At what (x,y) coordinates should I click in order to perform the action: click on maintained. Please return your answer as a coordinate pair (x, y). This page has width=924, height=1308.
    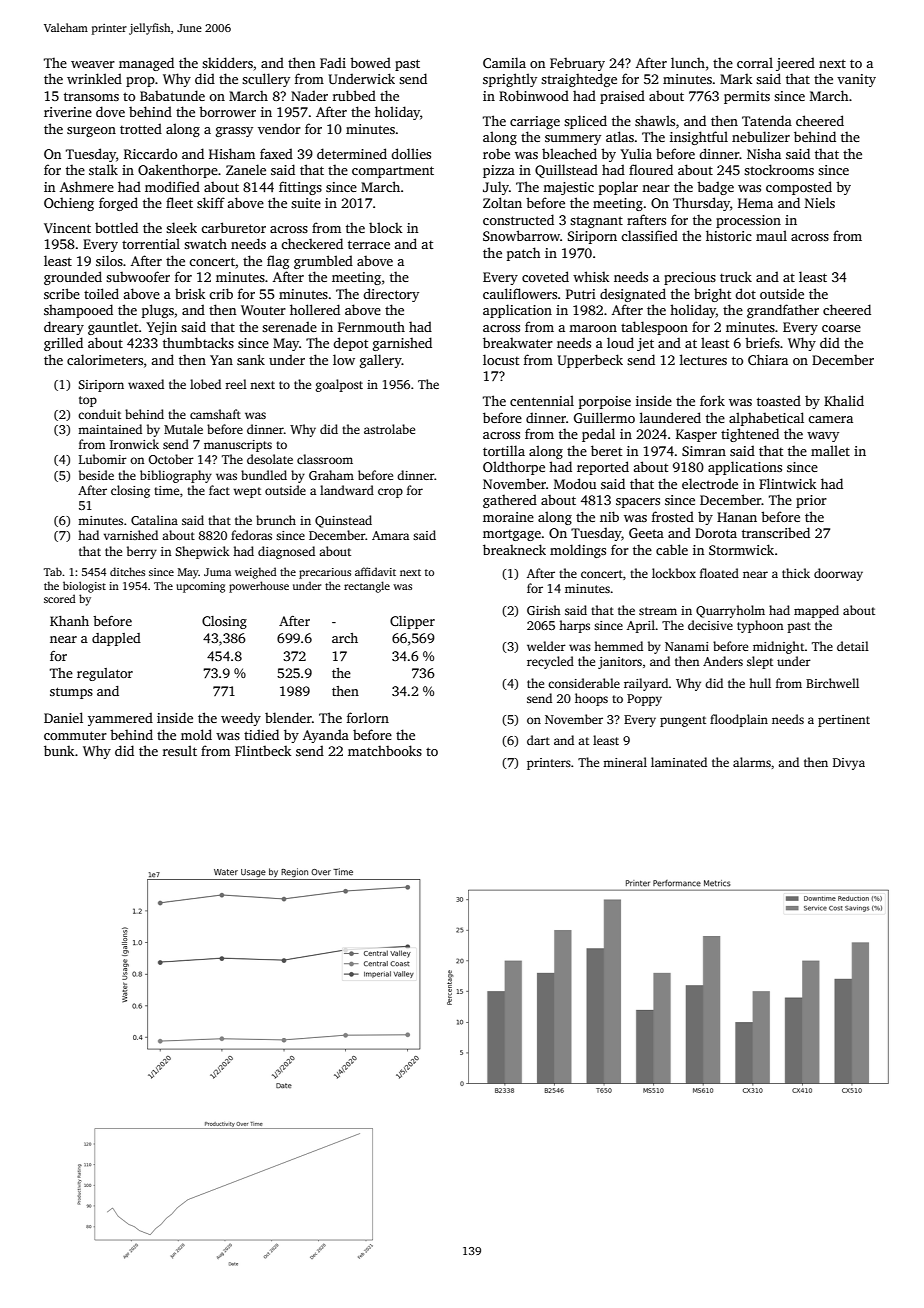
    Looking at the image, I should click on (110, 429).
